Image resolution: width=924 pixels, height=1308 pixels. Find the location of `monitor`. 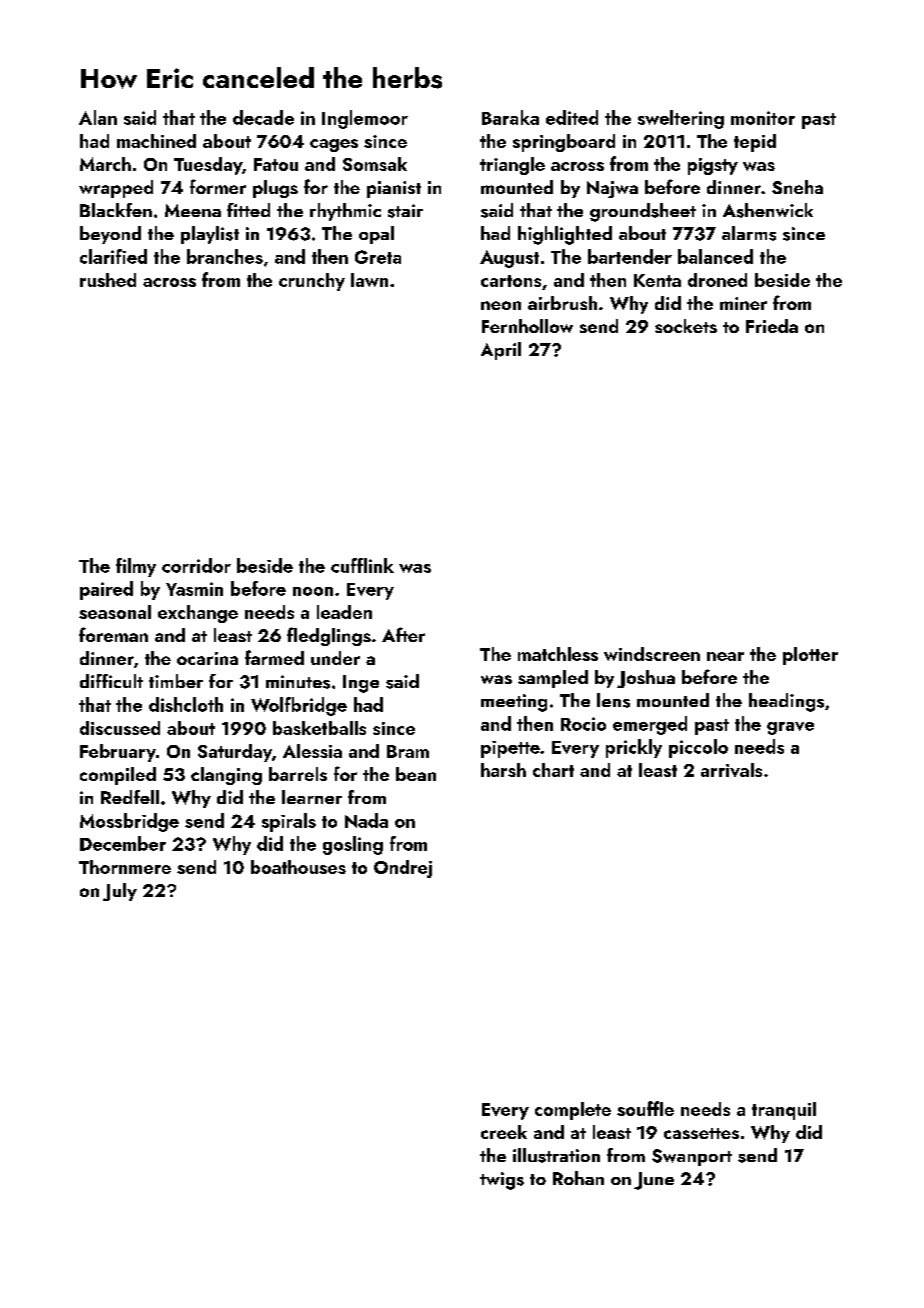

monitor is located at coordinates (763, 118).
